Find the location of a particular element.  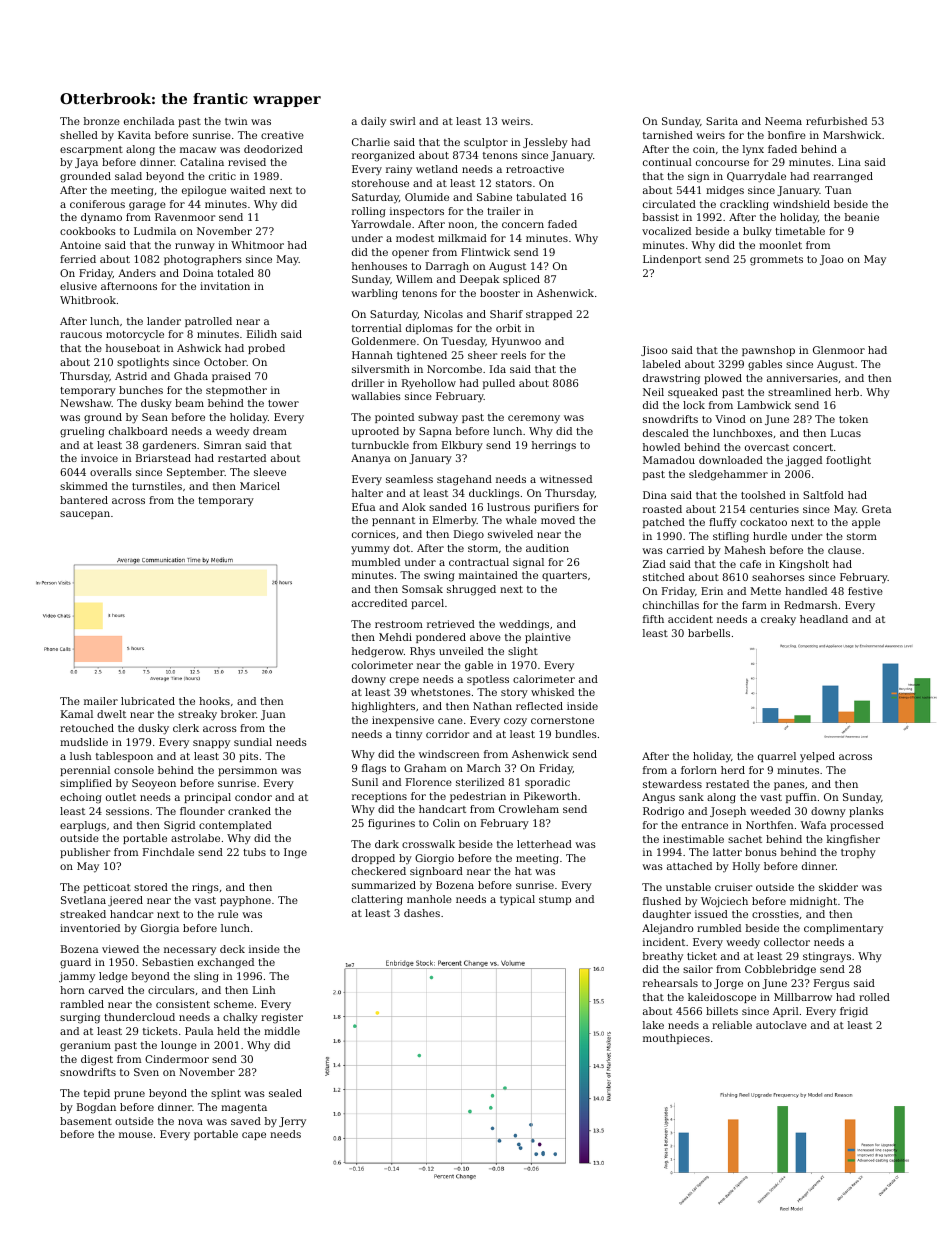

Greta is located at coordinates (876, 509).
